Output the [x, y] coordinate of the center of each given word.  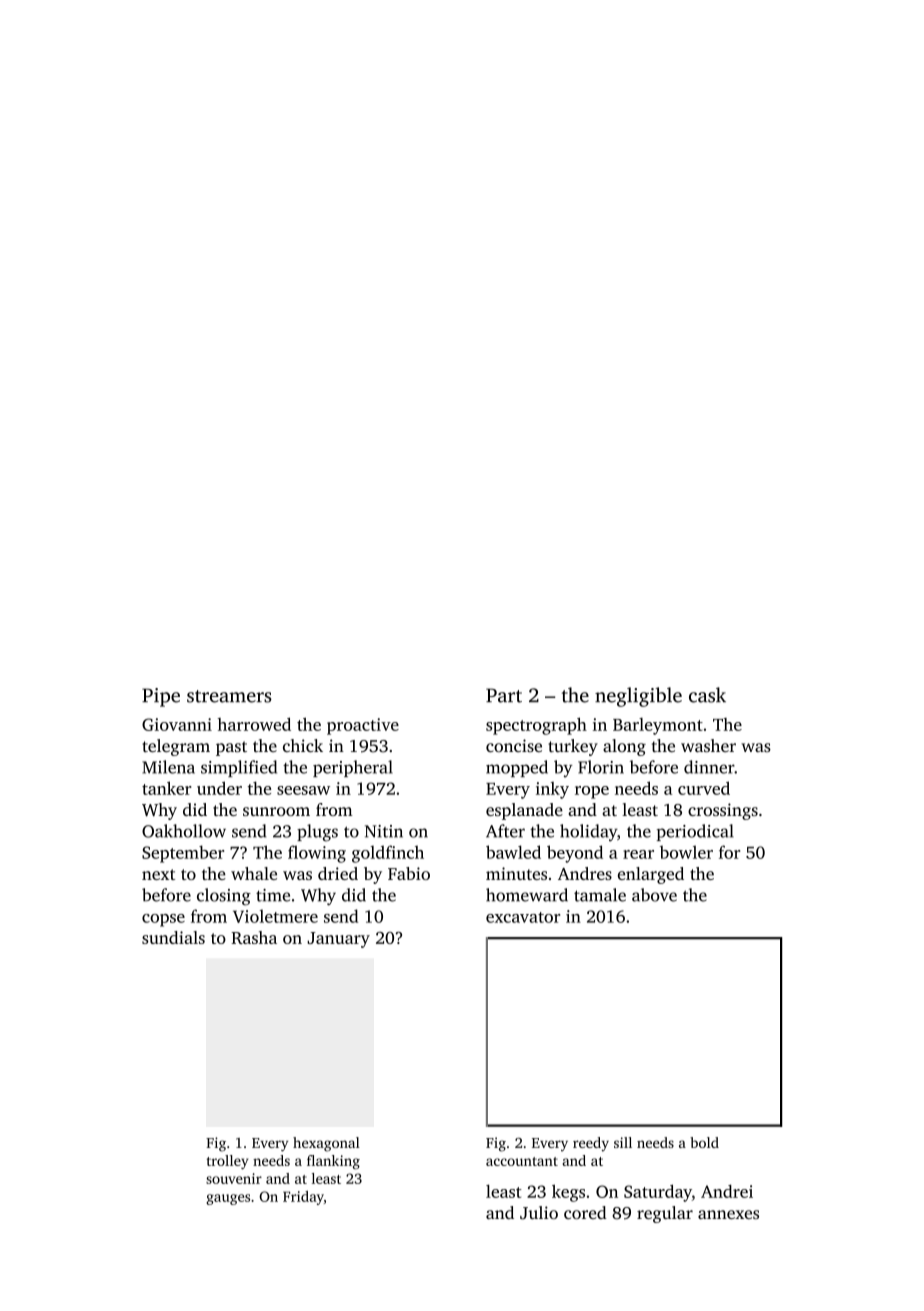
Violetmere [275, 916]
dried [338, 873]
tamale [600, 895]
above [654, 895]
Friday [303, 1198]
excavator [523, 917]
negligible [638, 697]
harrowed [254, 724]
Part [504, 695]
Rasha [254, 937]
